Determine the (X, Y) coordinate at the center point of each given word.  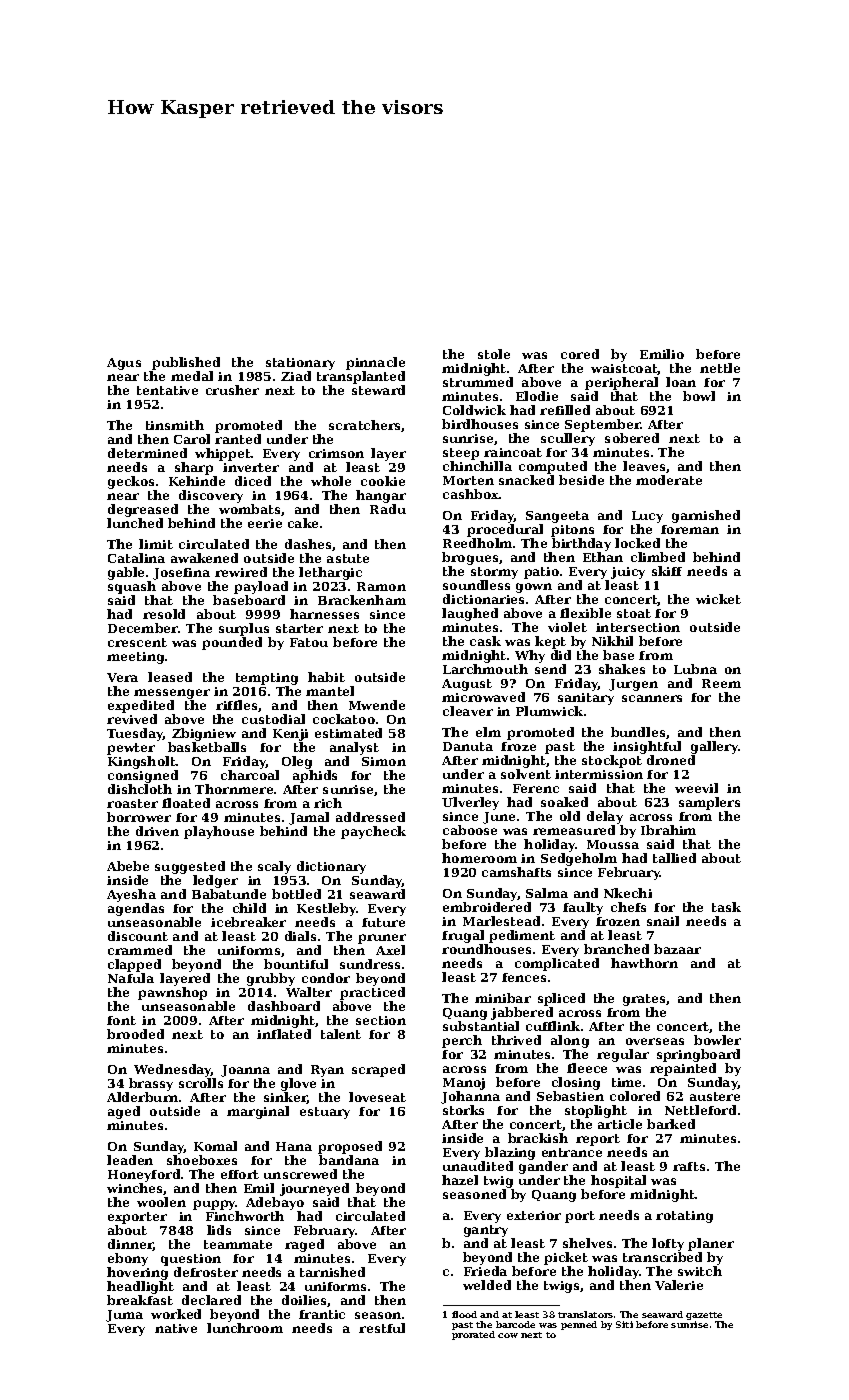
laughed (470, 614)
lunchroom (245, 1328)
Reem (721, 683)
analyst (354, 748)
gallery (714, 747)
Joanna (245, 1071)
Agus (124, 364)
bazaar (677, 949)
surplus (244, 629)
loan (681, 382)
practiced (372, 993)
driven (157, 831)
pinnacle (375, 363)
